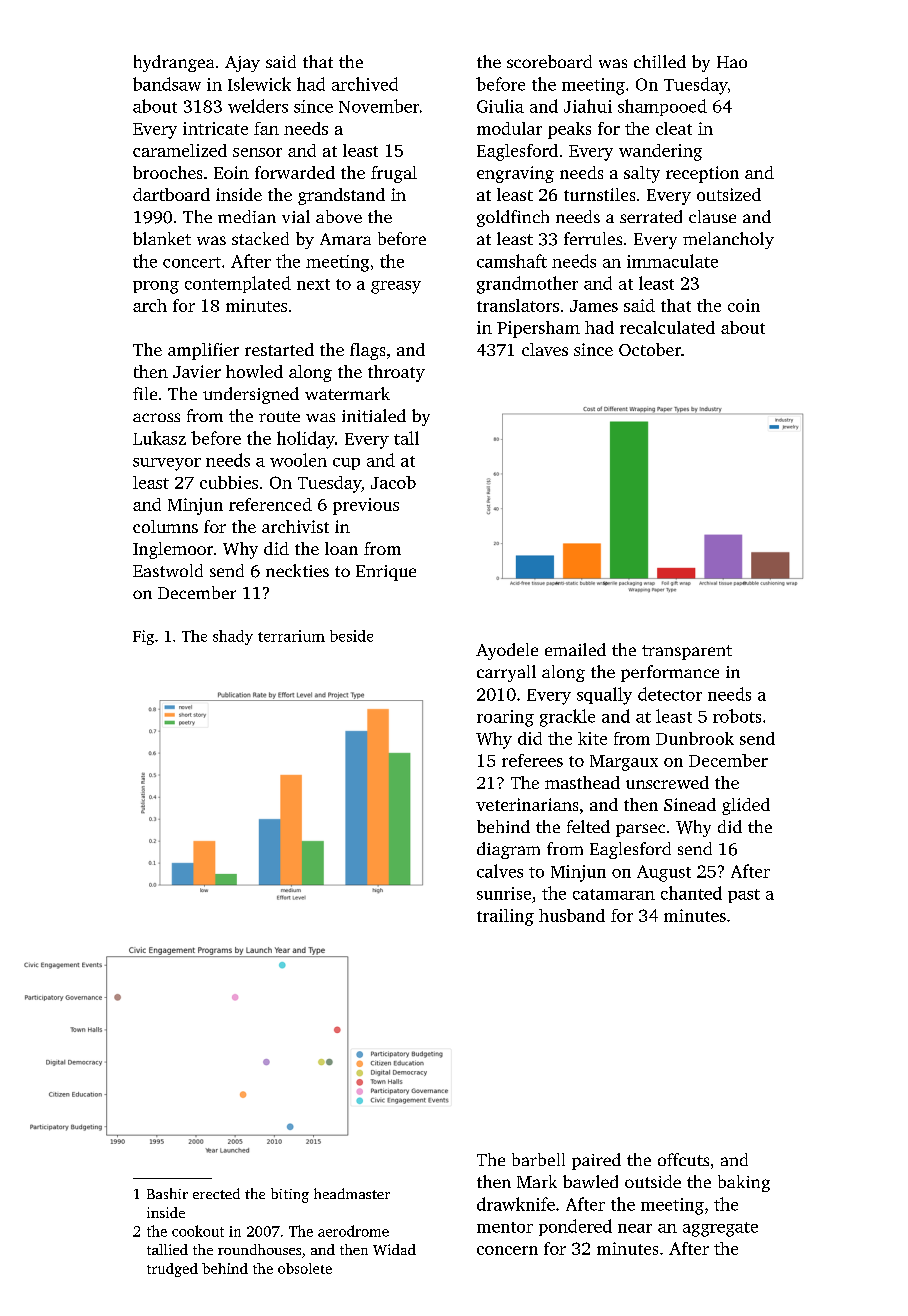  I want to click on Eastwold, so click(168, 570).
